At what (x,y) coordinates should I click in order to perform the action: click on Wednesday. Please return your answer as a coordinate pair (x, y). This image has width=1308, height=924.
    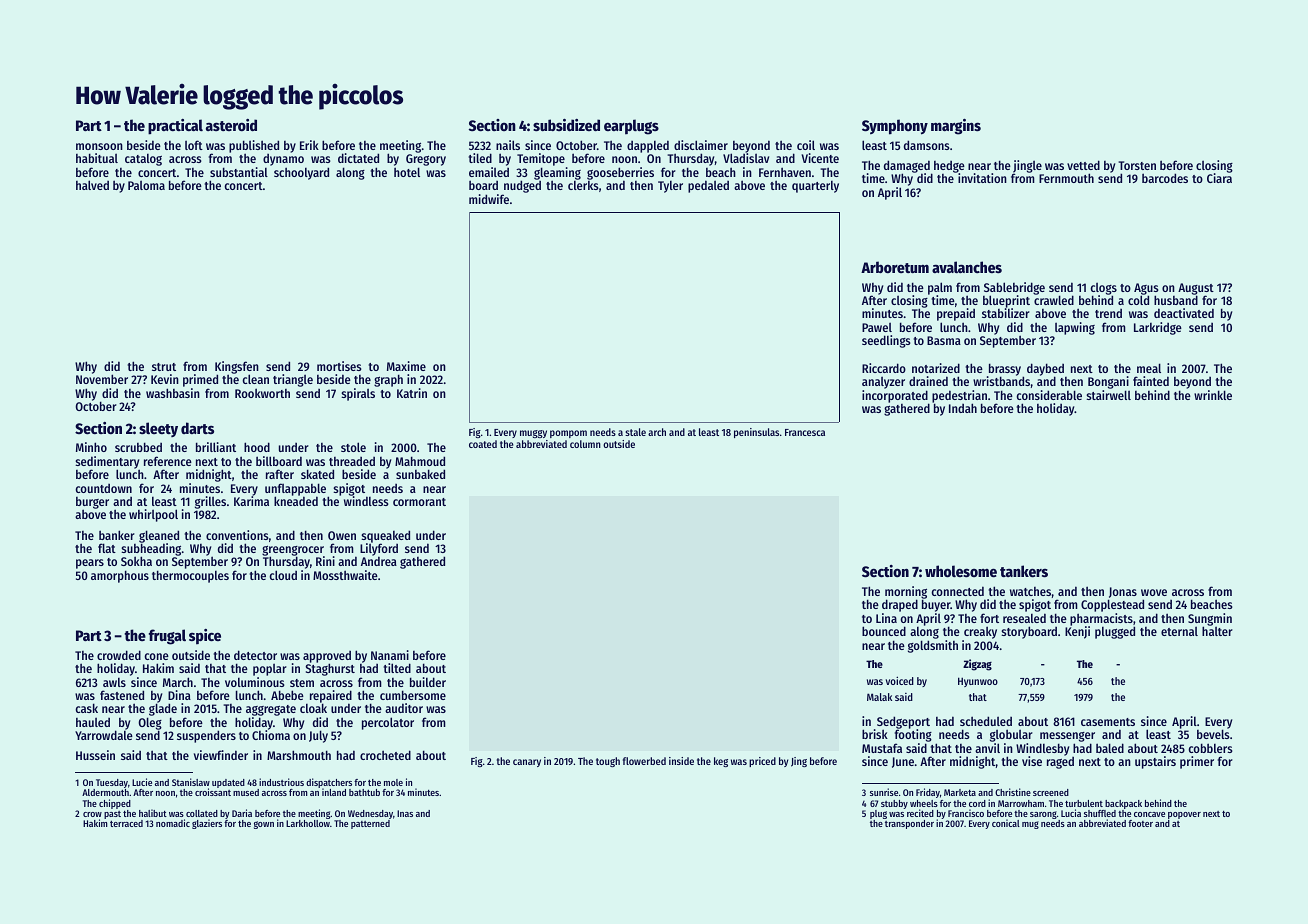
    Looking at the image, I should click on (370, 814).
